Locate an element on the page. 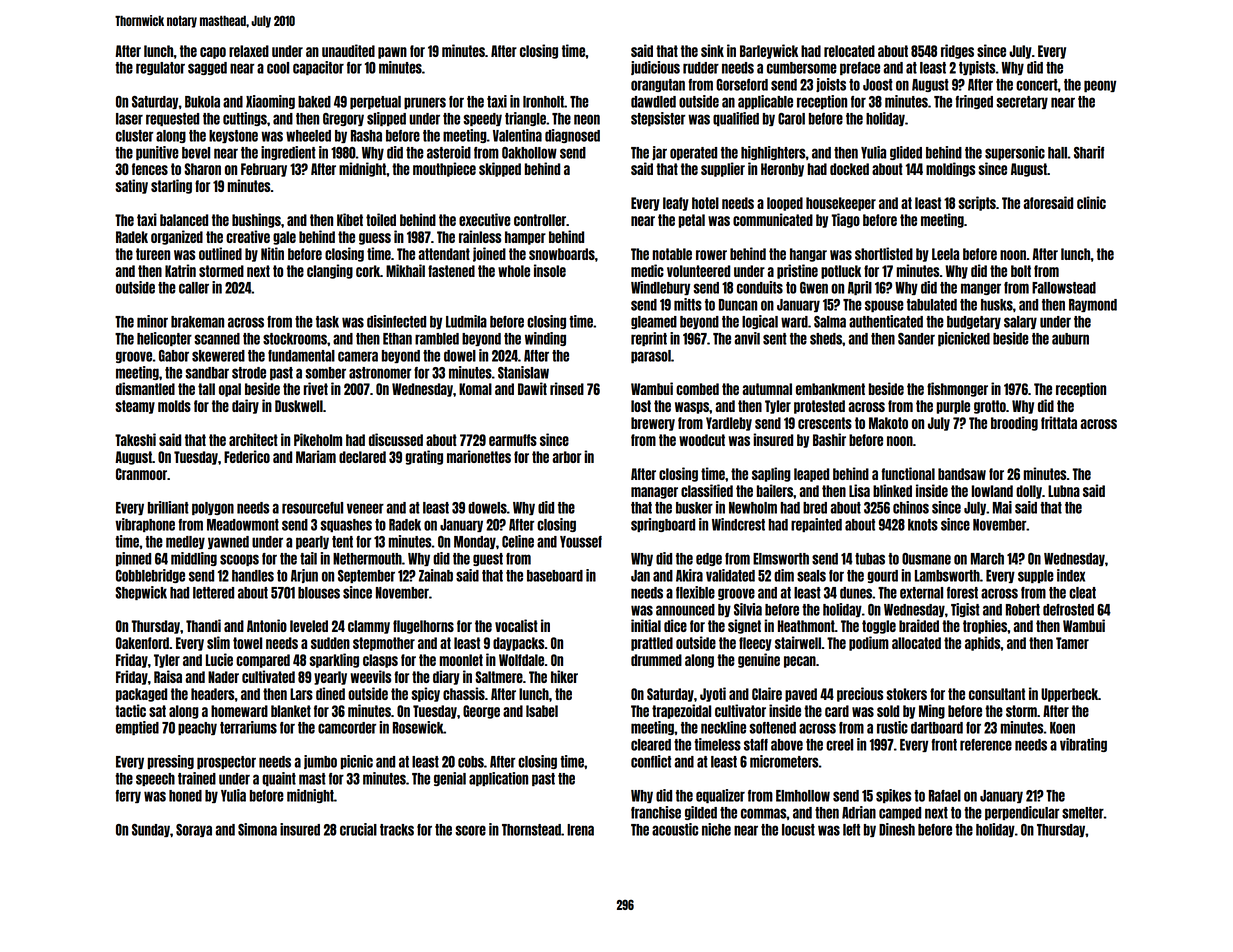 The height and width of the image is (952, 1233). brewery is located at coordinates (653, 424).
